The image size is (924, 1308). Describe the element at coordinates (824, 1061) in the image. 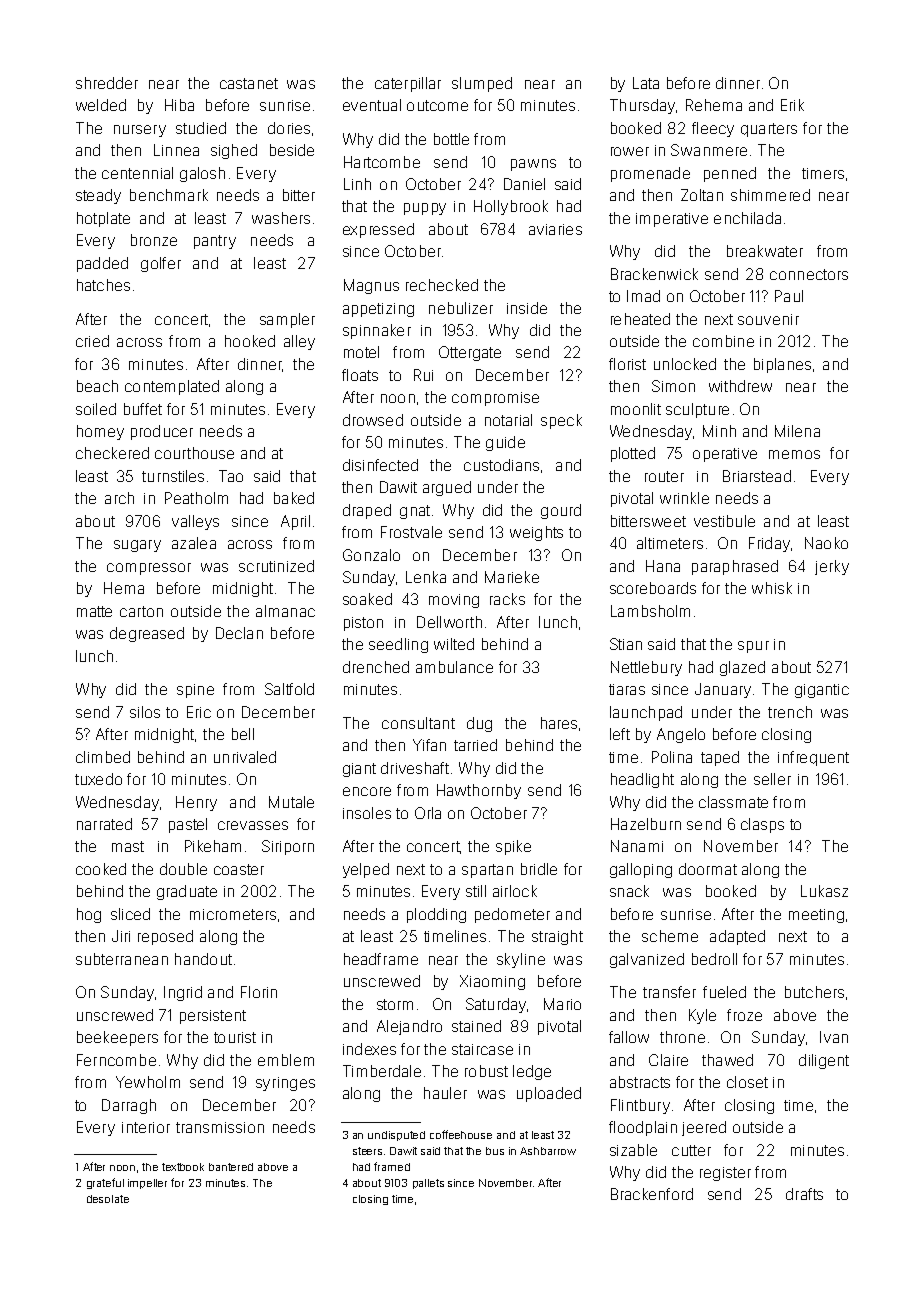

I see `diligent` at that location.
